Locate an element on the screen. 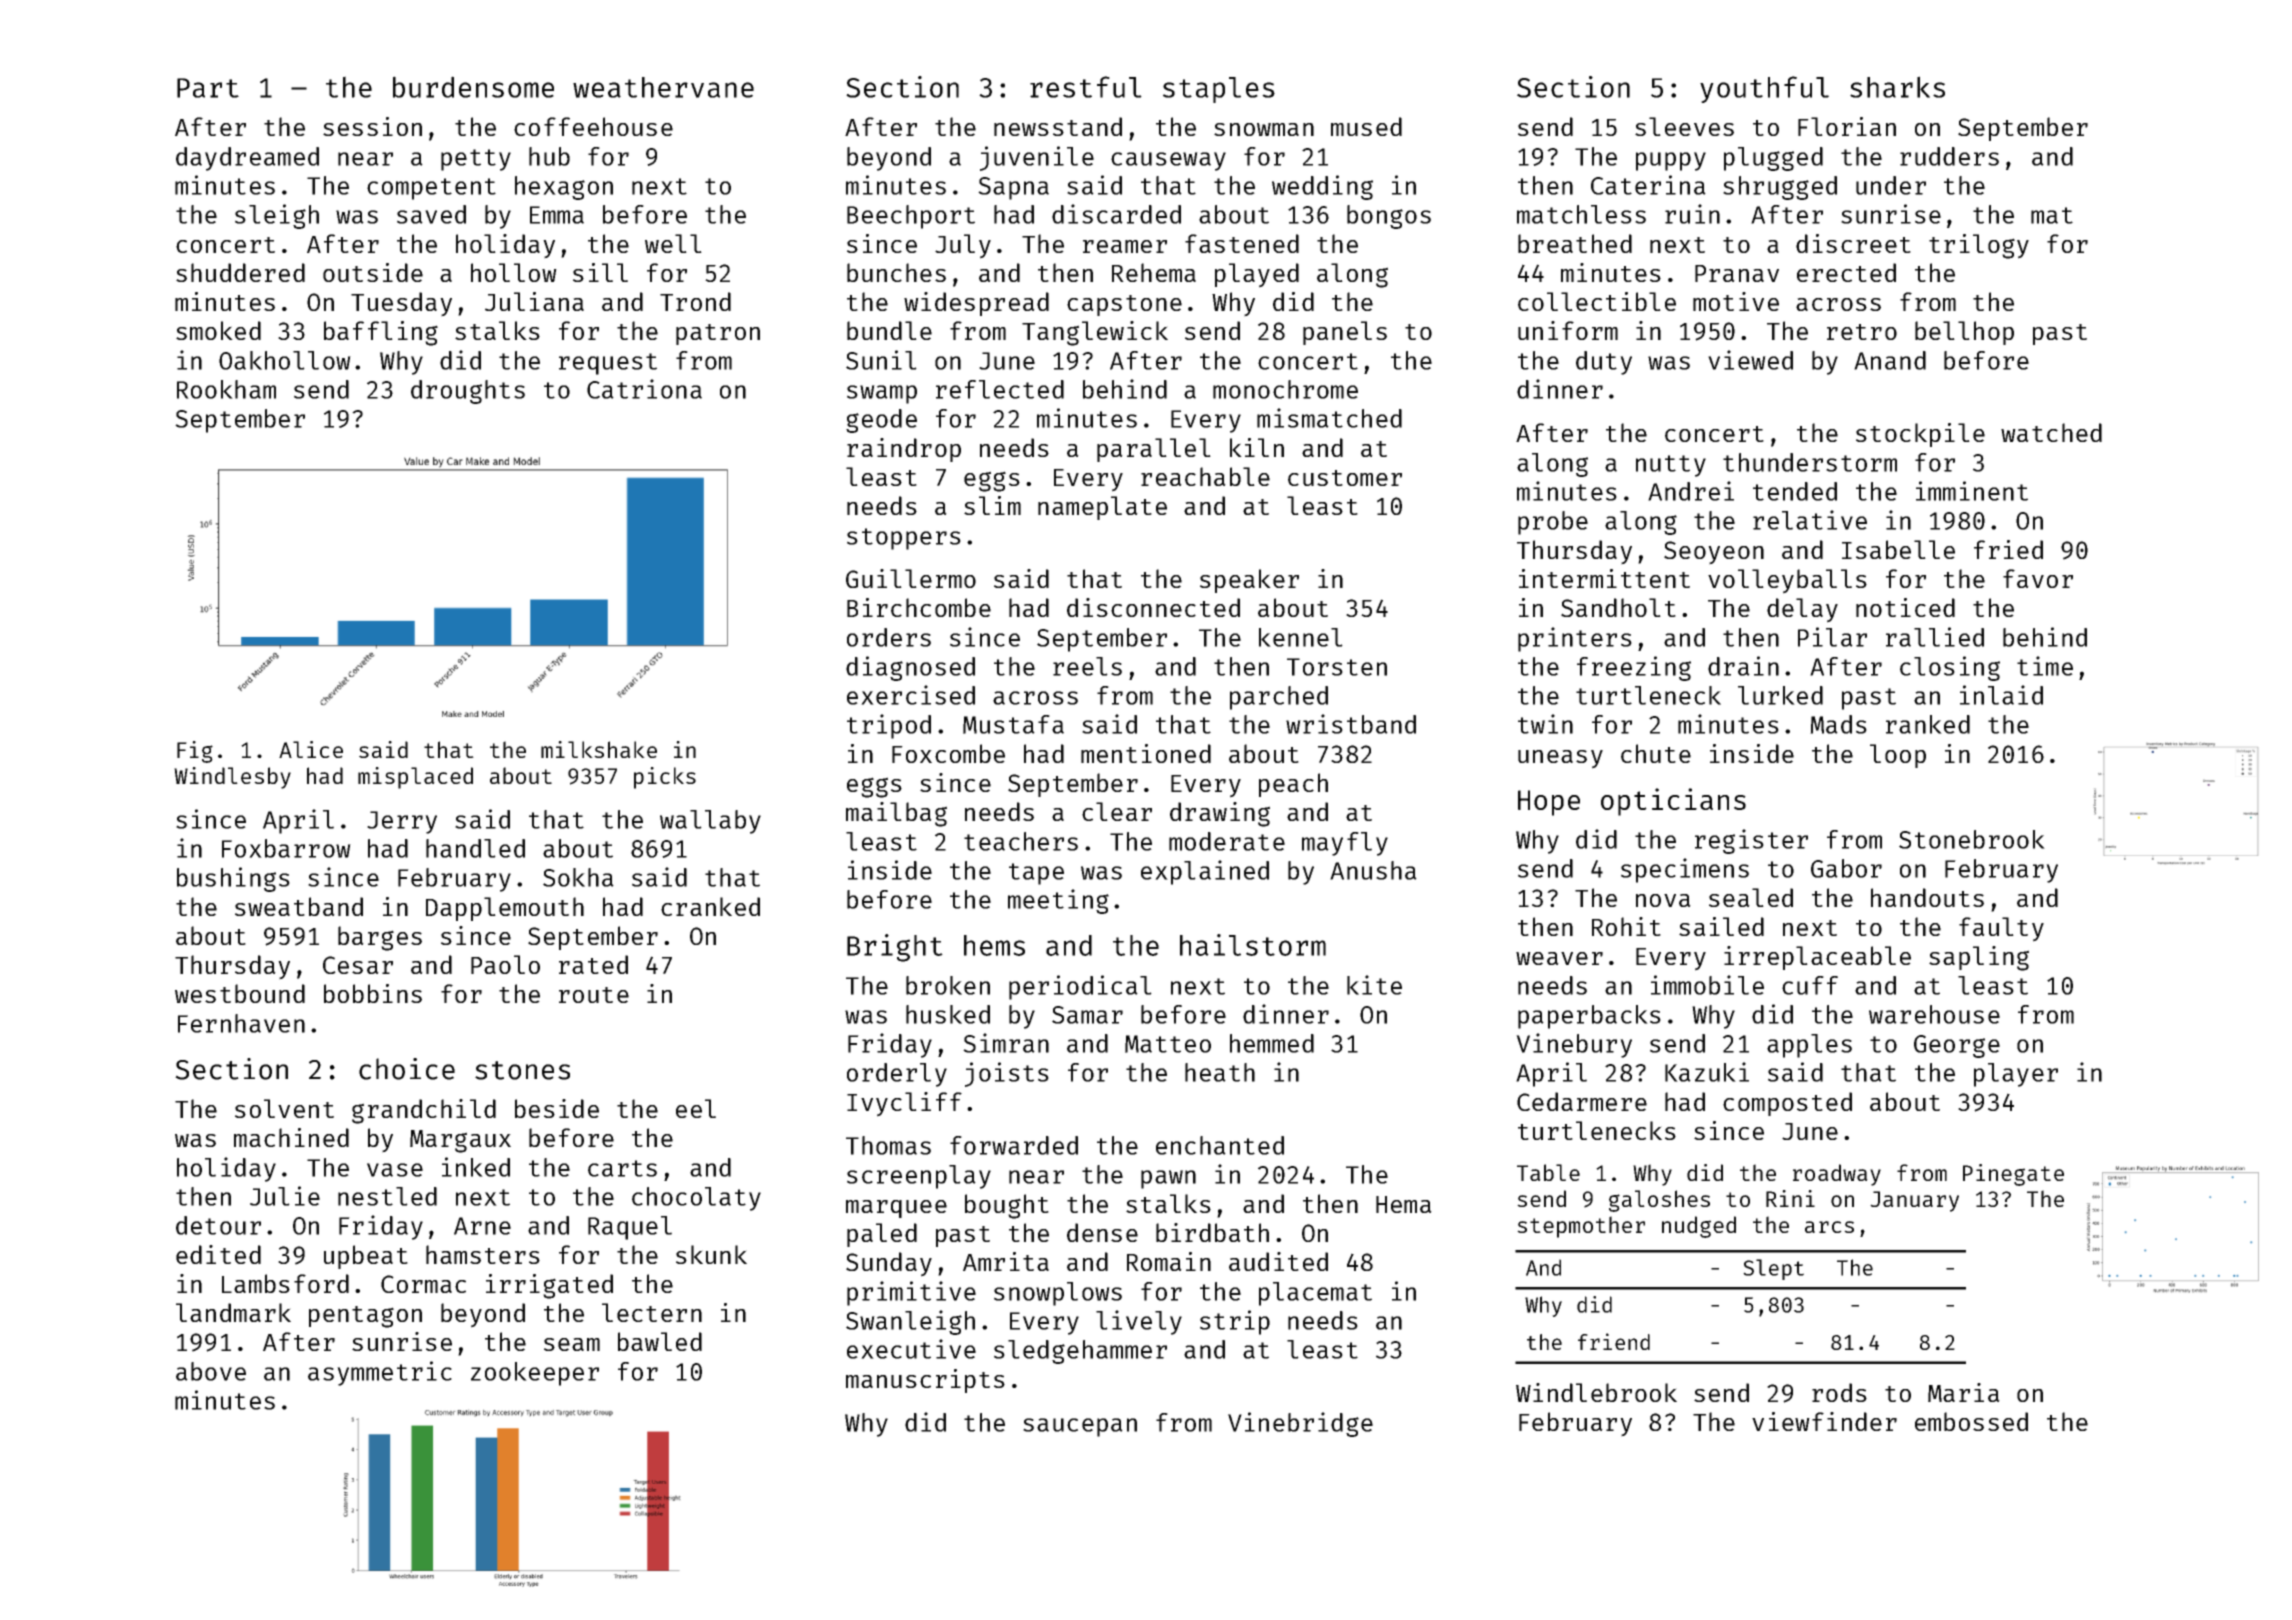 The height and width of the screenshot is (1620, 2292). sleigh is located at coordinates (277, 216).
